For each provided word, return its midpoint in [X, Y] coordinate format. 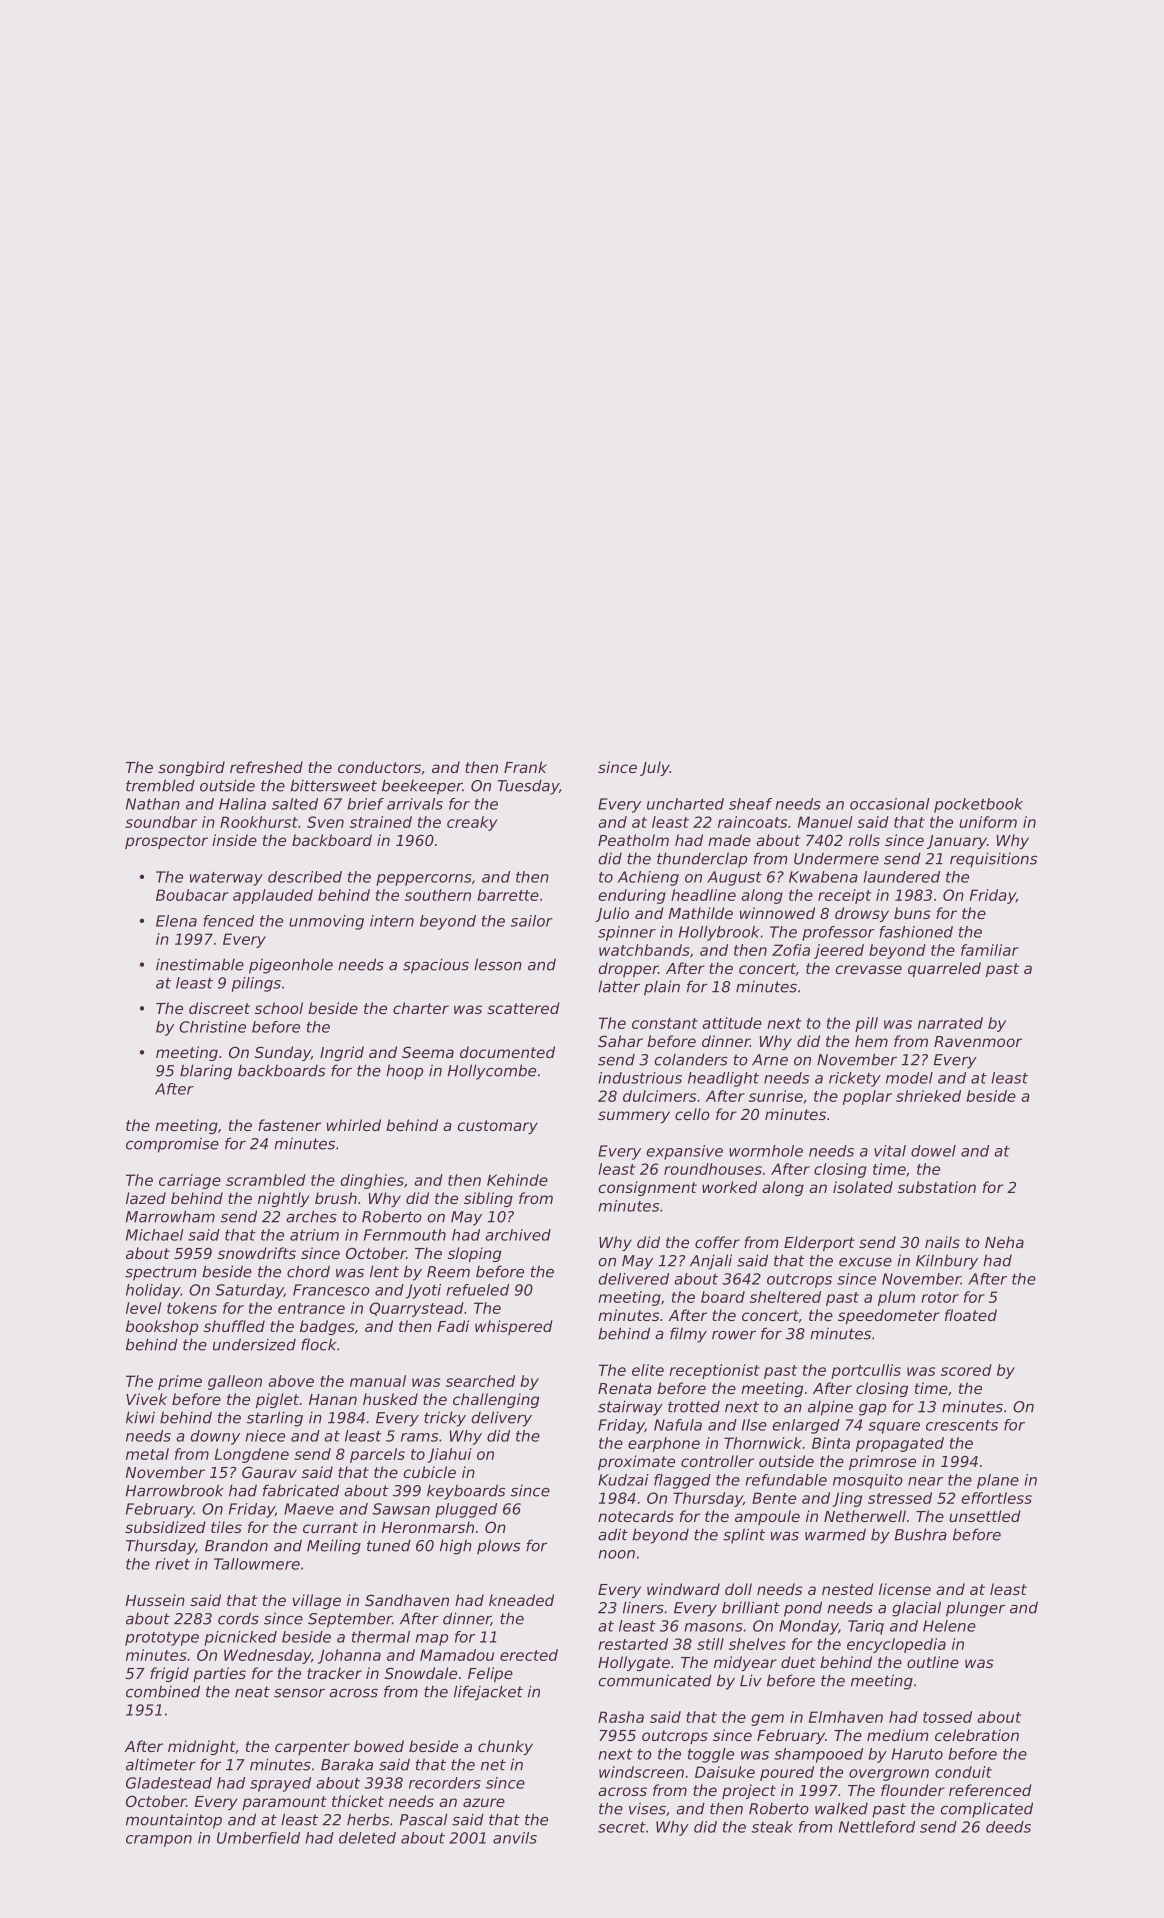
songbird [191, 768]
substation [937, 1187]
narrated [950, 1023]
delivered [633, 1279]
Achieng [648, 878]
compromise [172, 1145]
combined [163, 1691]
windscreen [641, 1772]
